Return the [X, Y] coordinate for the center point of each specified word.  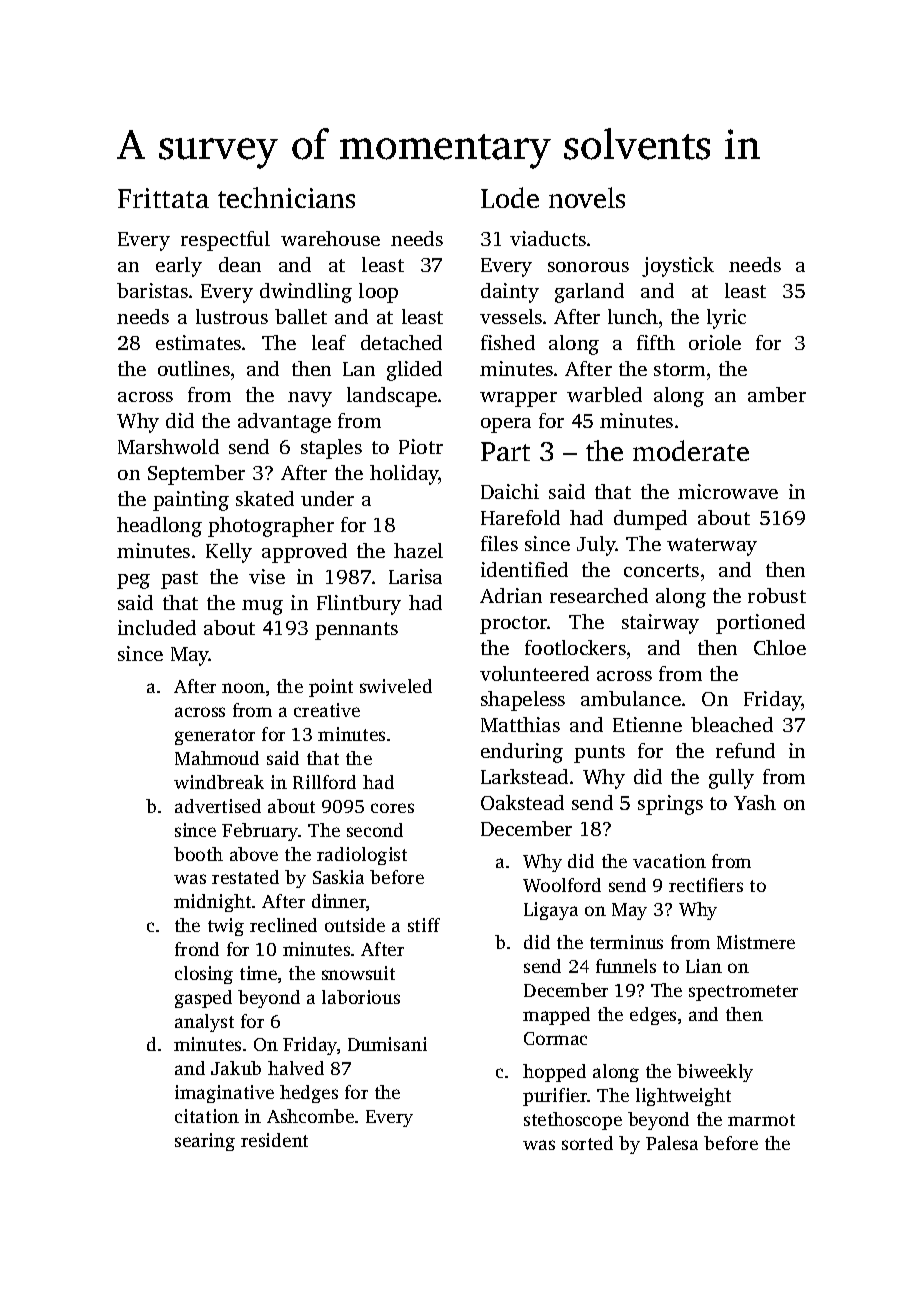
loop [378, 293]
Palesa [672, 1143]
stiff [424, 925]
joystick [678, 267]
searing [205, 1142]
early [179, 267]
